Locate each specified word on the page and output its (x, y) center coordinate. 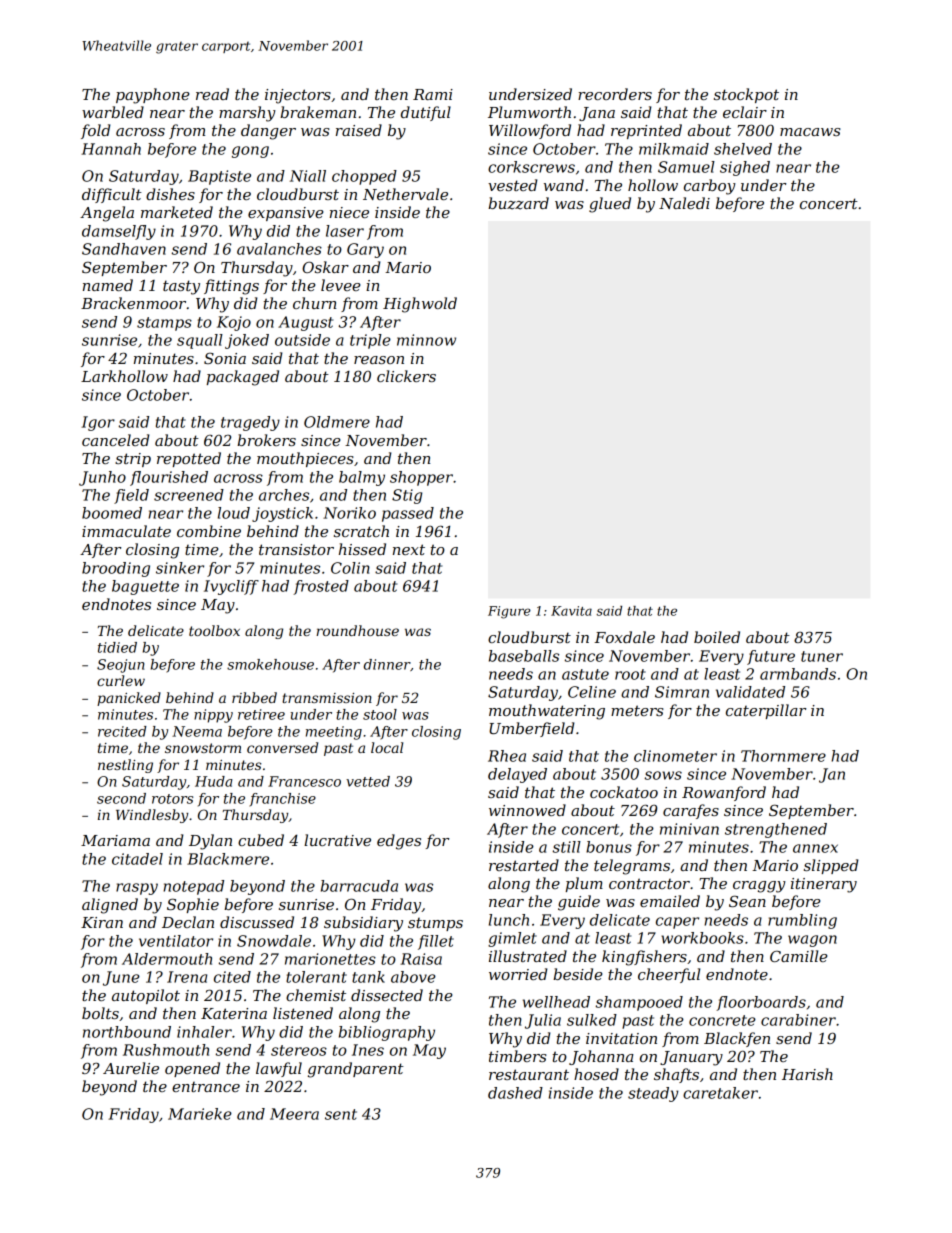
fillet (436, 942)
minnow (426, 340)
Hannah (111, 149)
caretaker (720, 1093)
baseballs (524, 656)
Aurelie (131, 1068)
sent (341, 1114)
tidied (117, 647)
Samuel (686, 167)
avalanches (279, 249)
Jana (597, 114)
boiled (717, 637)
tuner (822, 656)
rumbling (802, 921)
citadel (137, 859)
